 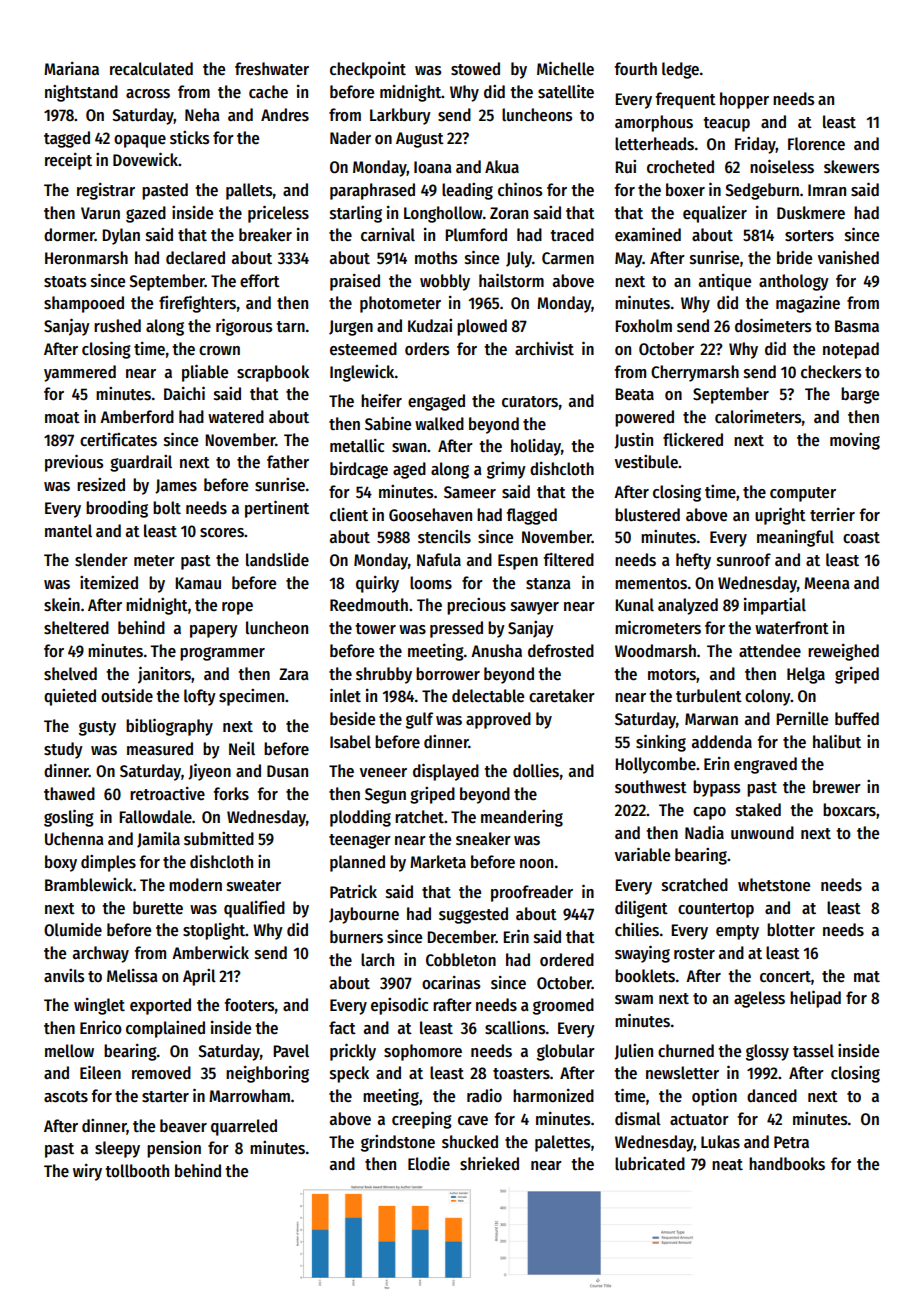 What do you see at coordinates (254, 909) in the screenshot?
I see `qualified` at bounding box center [254, 909].
